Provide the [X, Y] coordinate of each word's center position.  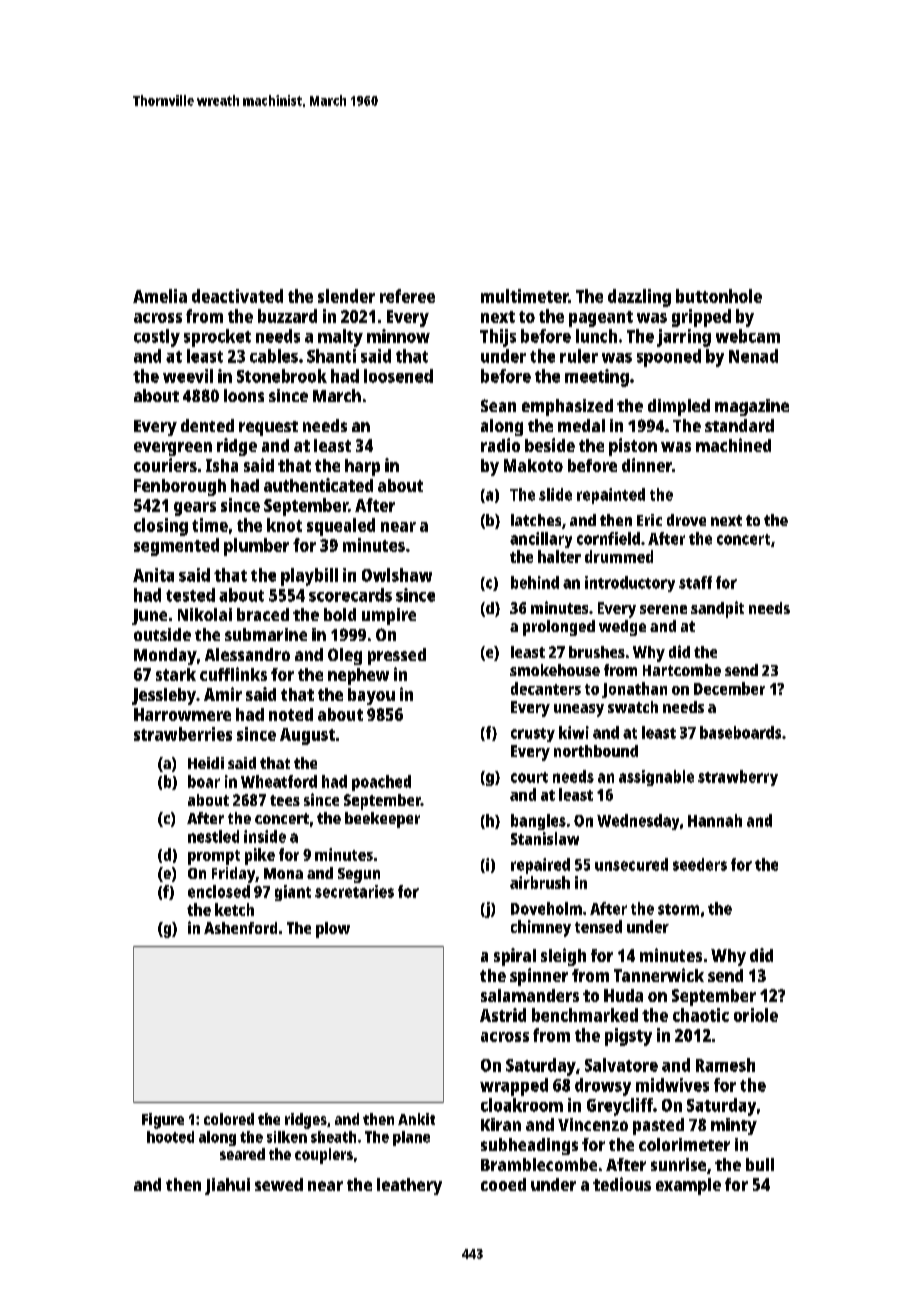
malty [340, 338]
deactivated [237, 296]
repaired [540, 866]
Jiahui [227, 1186]
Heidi [206, 763]
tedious [622, 1184]
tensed [598, 926]
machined [733, 445]
